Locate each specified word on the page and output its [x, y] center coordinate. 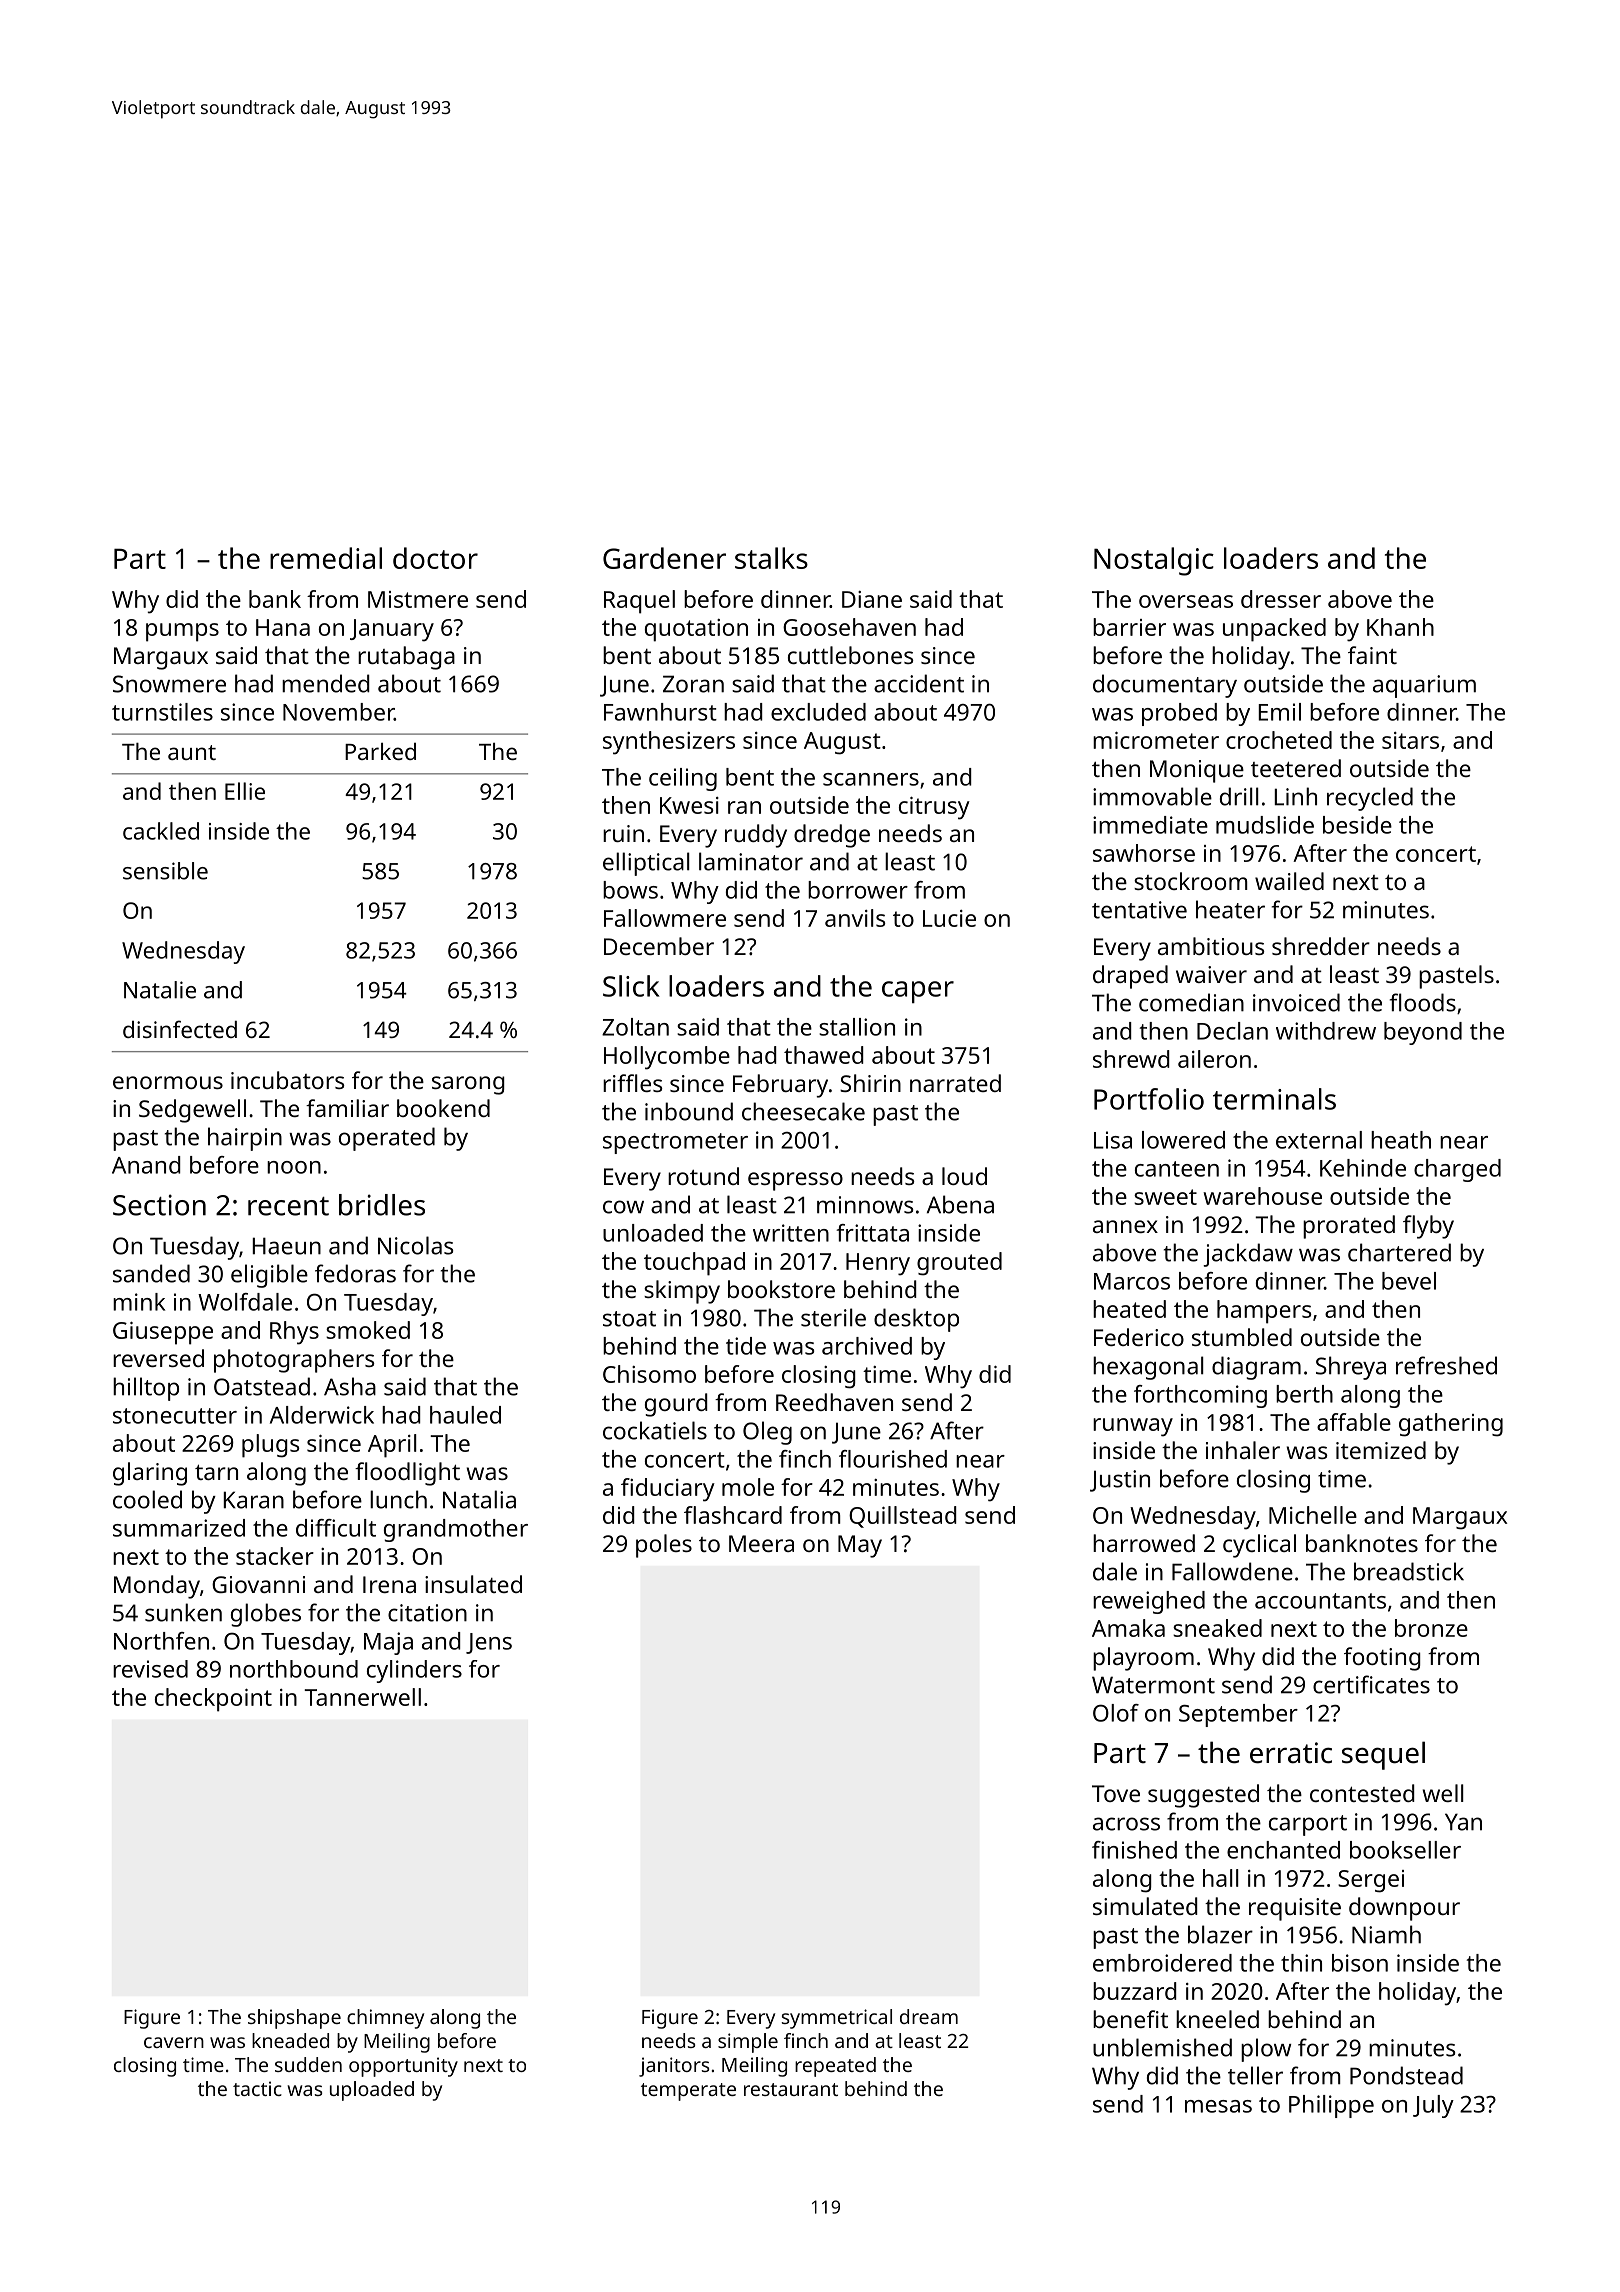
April [392, 1446]
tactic [257, 2088]
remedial [326, 558]
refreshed [1446, 1365]
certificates [1371, 1684]
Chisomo [649, 1374]
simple [748, 2043]
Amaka [1128, 1628]
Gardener [664, 558]
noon [294, 1167]
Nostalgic [1154, 561]
